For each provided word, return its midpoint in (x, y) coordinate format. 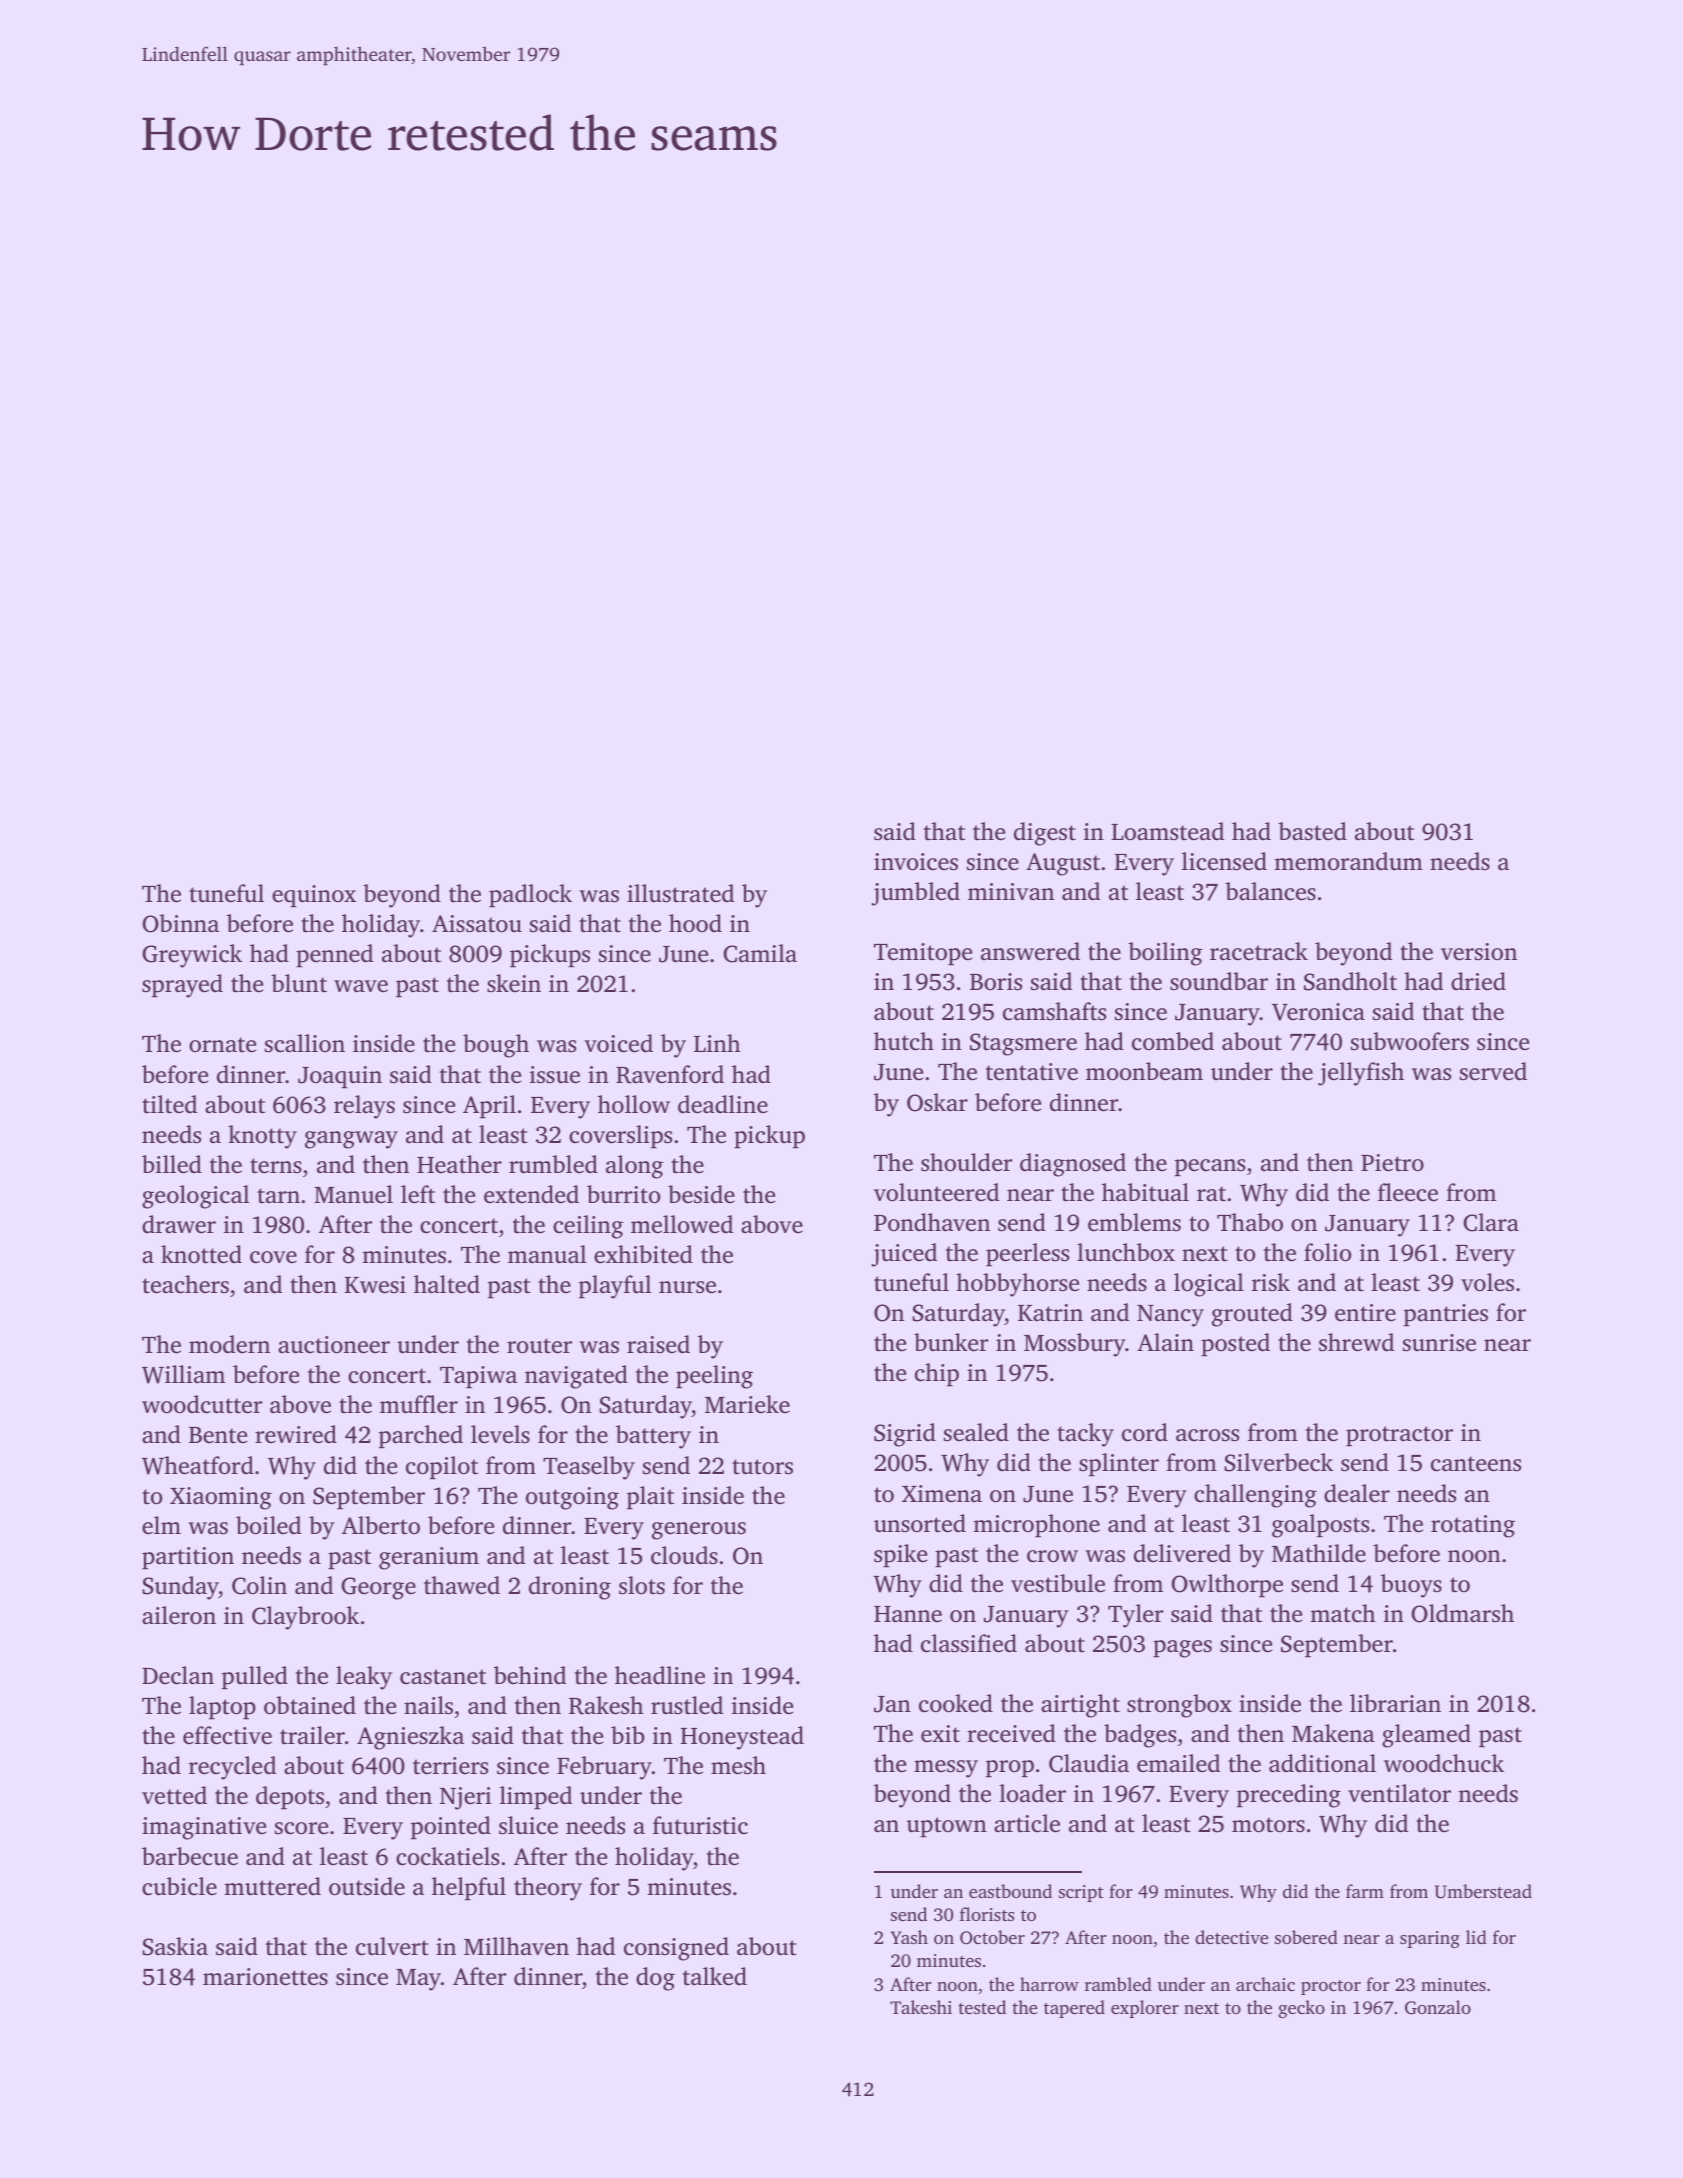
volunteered (936, 1192)
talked (715, 1976)
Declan (178, 1675)
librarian (1395, 1703)
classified (969, 1643)
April (489, 1107)
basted (1312, 831)
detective (1231, 1937)
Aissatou (477, 924)
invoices (916, 862)
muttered (272, 1886)
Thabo (1250, 1222)
